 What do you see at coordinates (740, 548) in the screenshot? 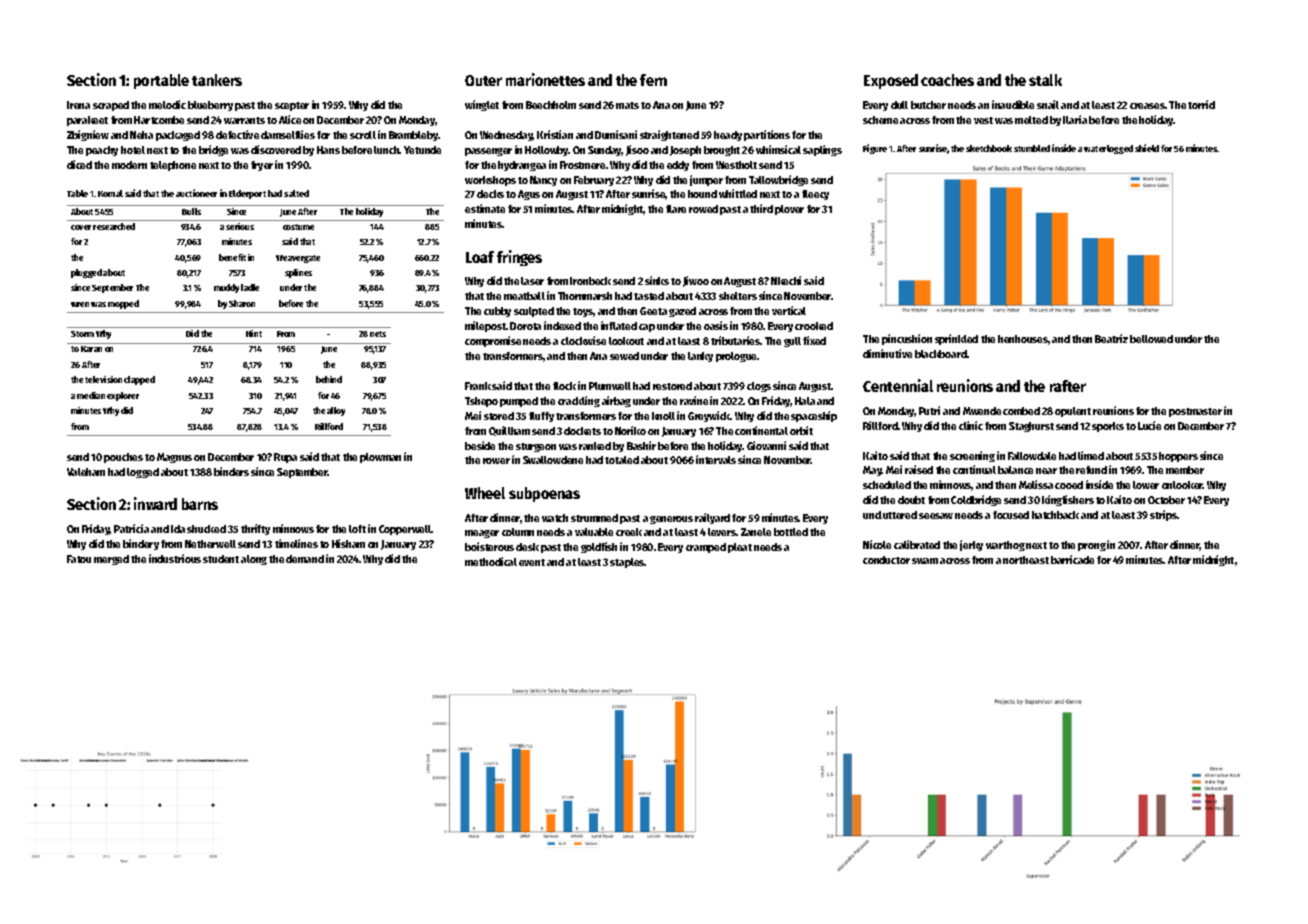
I see `pleat` at bounding box center [740, 548].
